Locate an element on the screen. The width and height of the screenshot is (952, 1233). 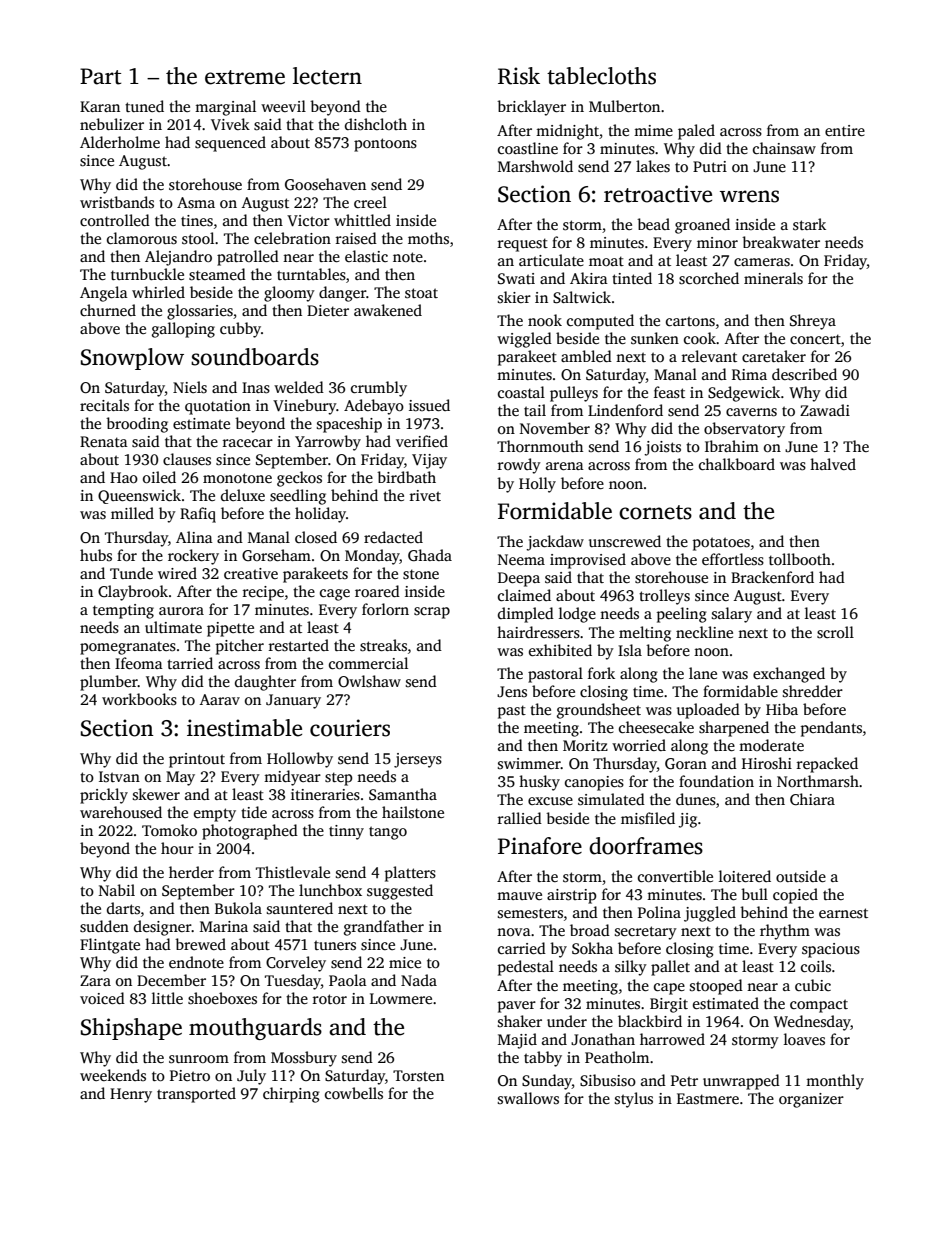
Chiara is located at coordinates (812, 799).
